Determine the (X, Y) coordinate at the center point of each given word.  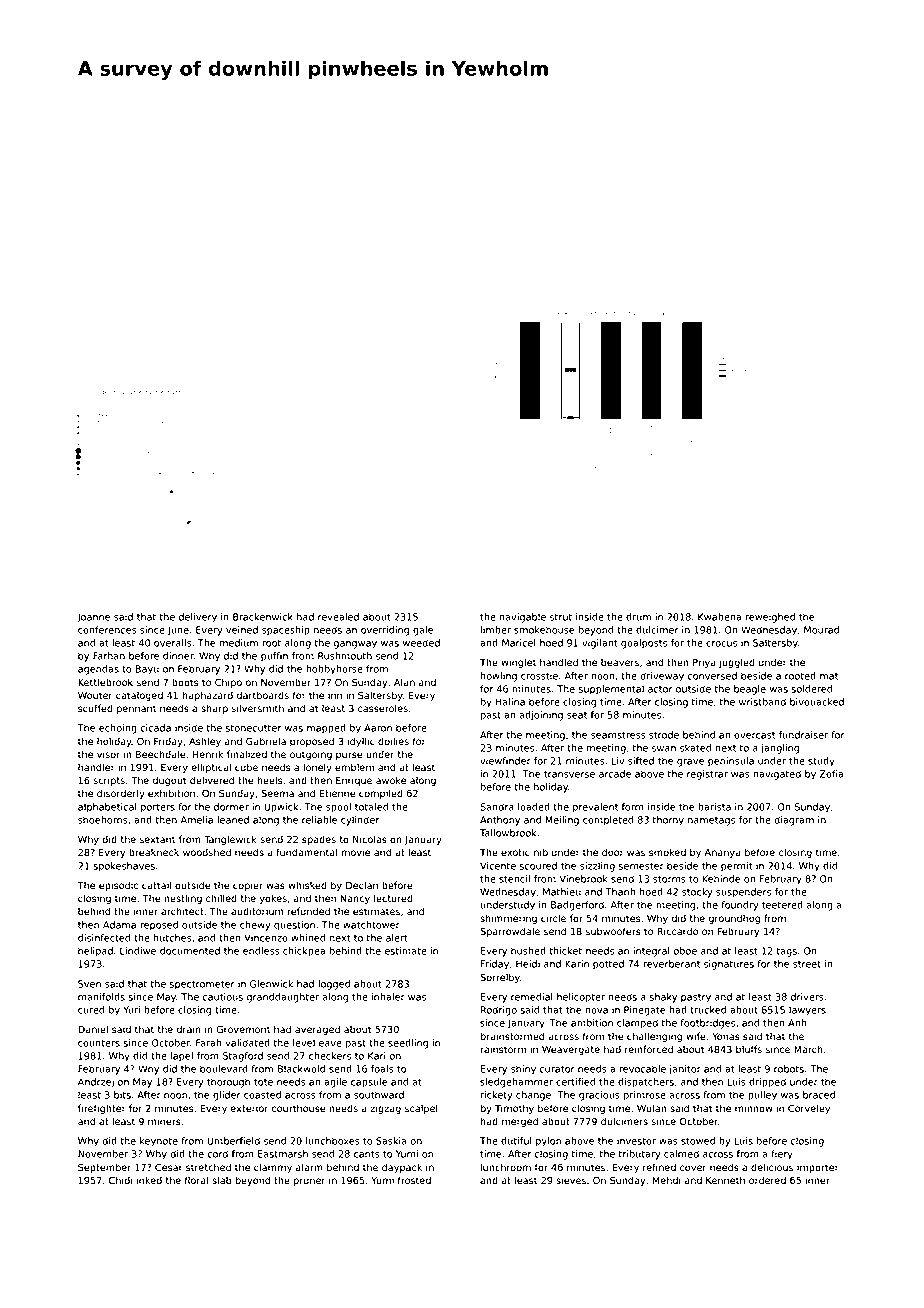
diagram (794, 821)
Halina (510, 702)
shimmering (508, 919)
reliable (319, 820)
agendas (98, 670)
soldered (811, 689)
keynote (159, 1142)
